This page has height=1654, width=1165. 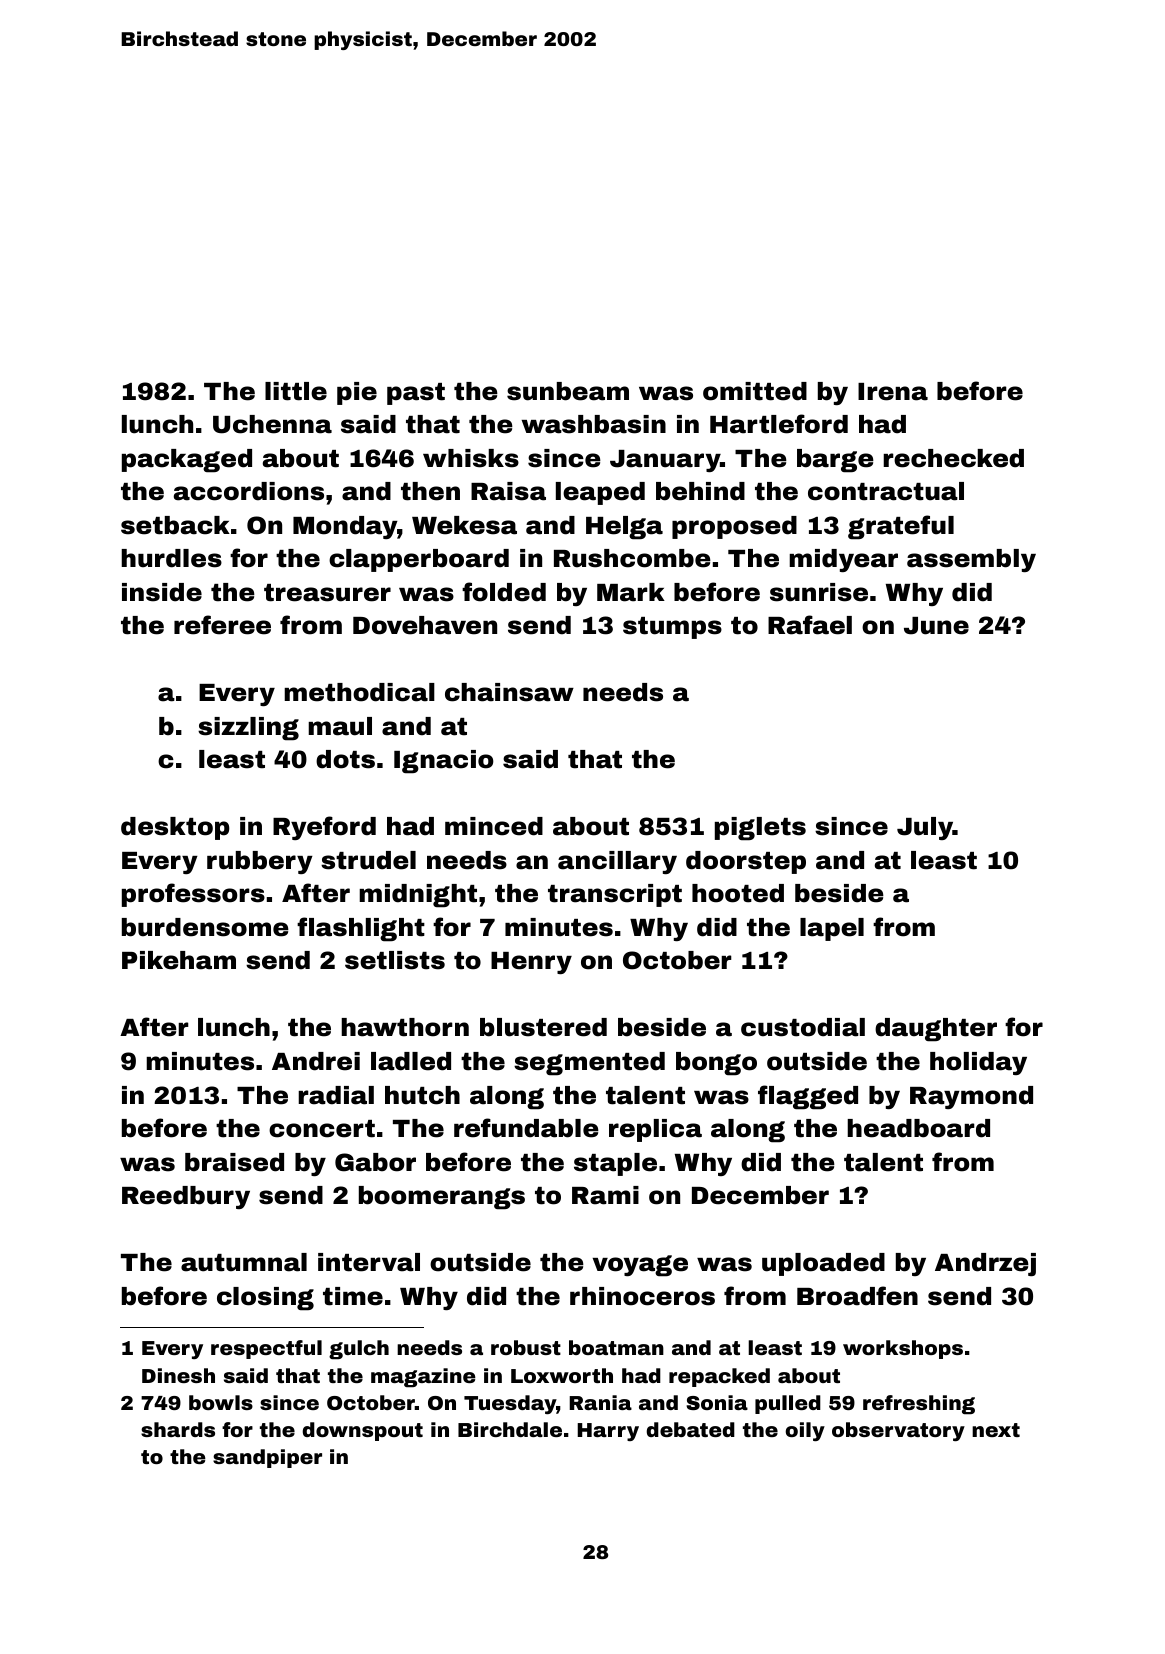 I want to click on hawthorn, so click(x=405, y=1027).
